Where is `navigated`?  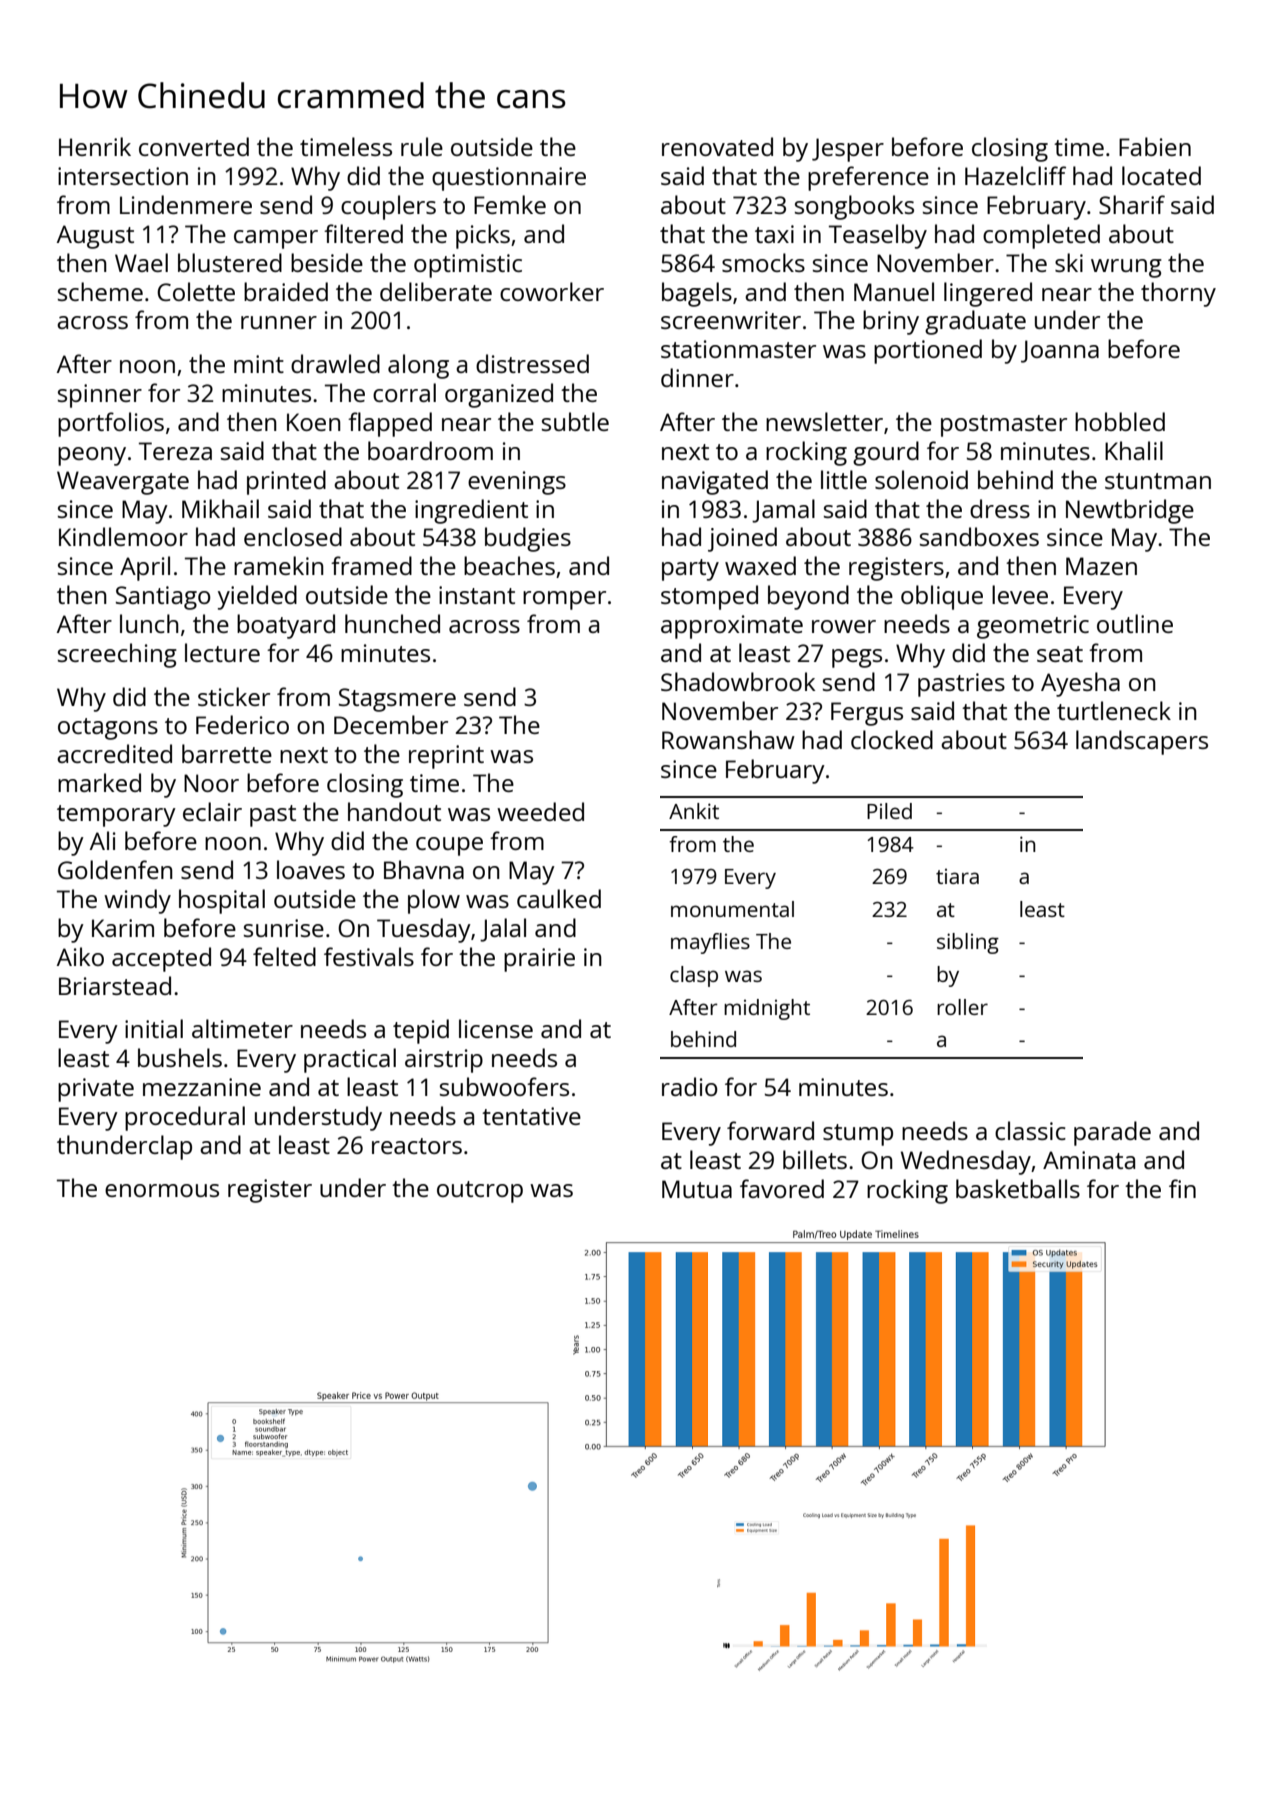
navigated is located at coordinates (715, 482).
